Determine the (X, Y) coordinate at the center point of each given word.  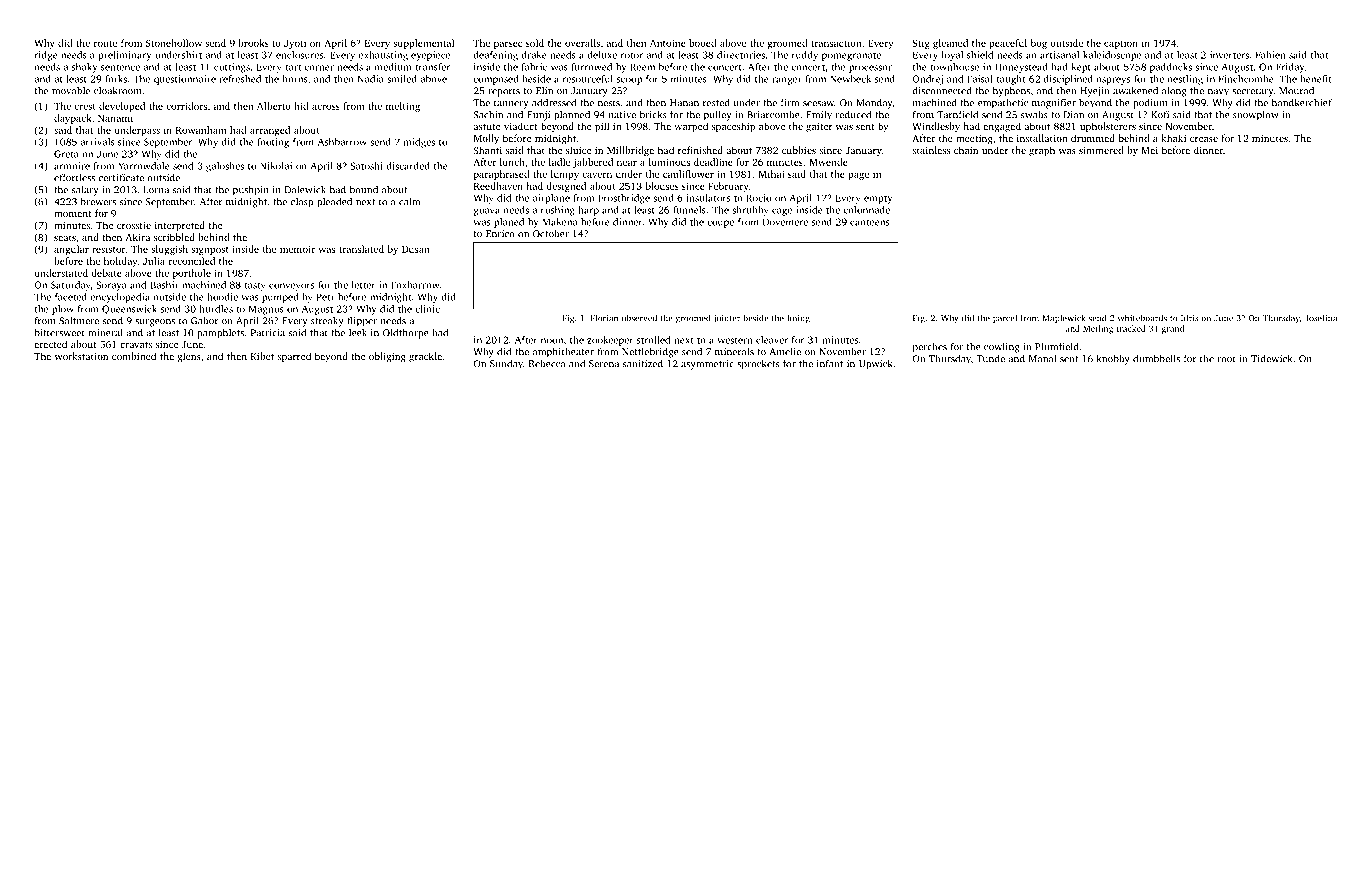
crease (1204, 139)
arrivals (97, 142)
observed (639, 318)
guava (486, 212)
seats (65, 238)
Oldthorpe (406, 333)
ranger (787, 81)
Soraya (111, 286)
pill (602, 127)
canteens (869, 222)
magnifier (1054, 103)
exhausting (383, 56)
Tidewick (1271, 358)
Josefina (1320, 318)
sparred (294, 357)
